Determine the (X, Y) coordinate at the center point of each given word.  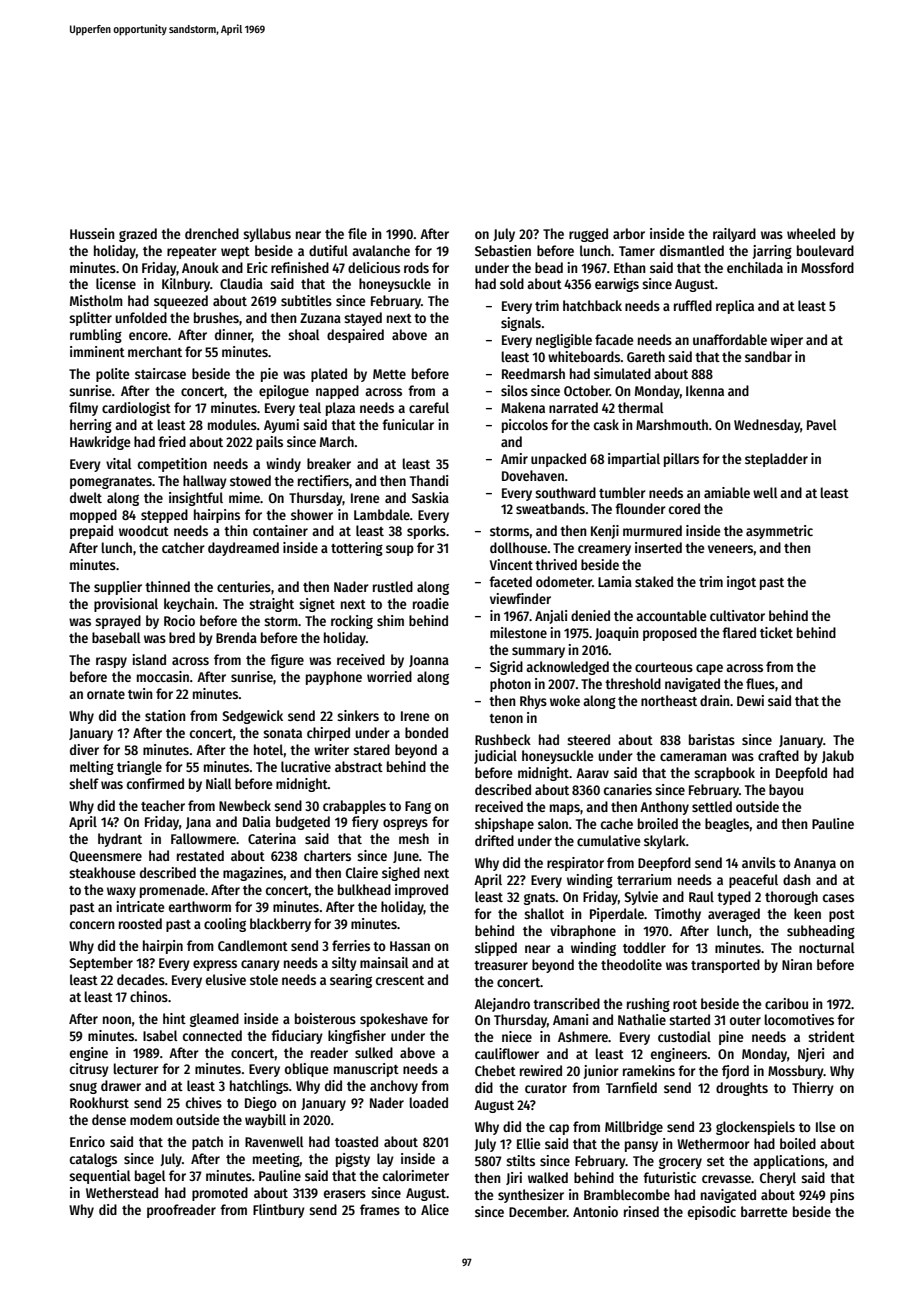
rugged (588, 235)
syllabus (267, 235)
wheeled (811, 233)
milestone (518, 632)
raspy (111, 662)
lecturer (136, 1068)
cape (709, 669)
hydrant (120, 840)
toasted (356, 1141)
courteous (664, 667)
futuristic (669, 1177)
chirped (328, 734)
